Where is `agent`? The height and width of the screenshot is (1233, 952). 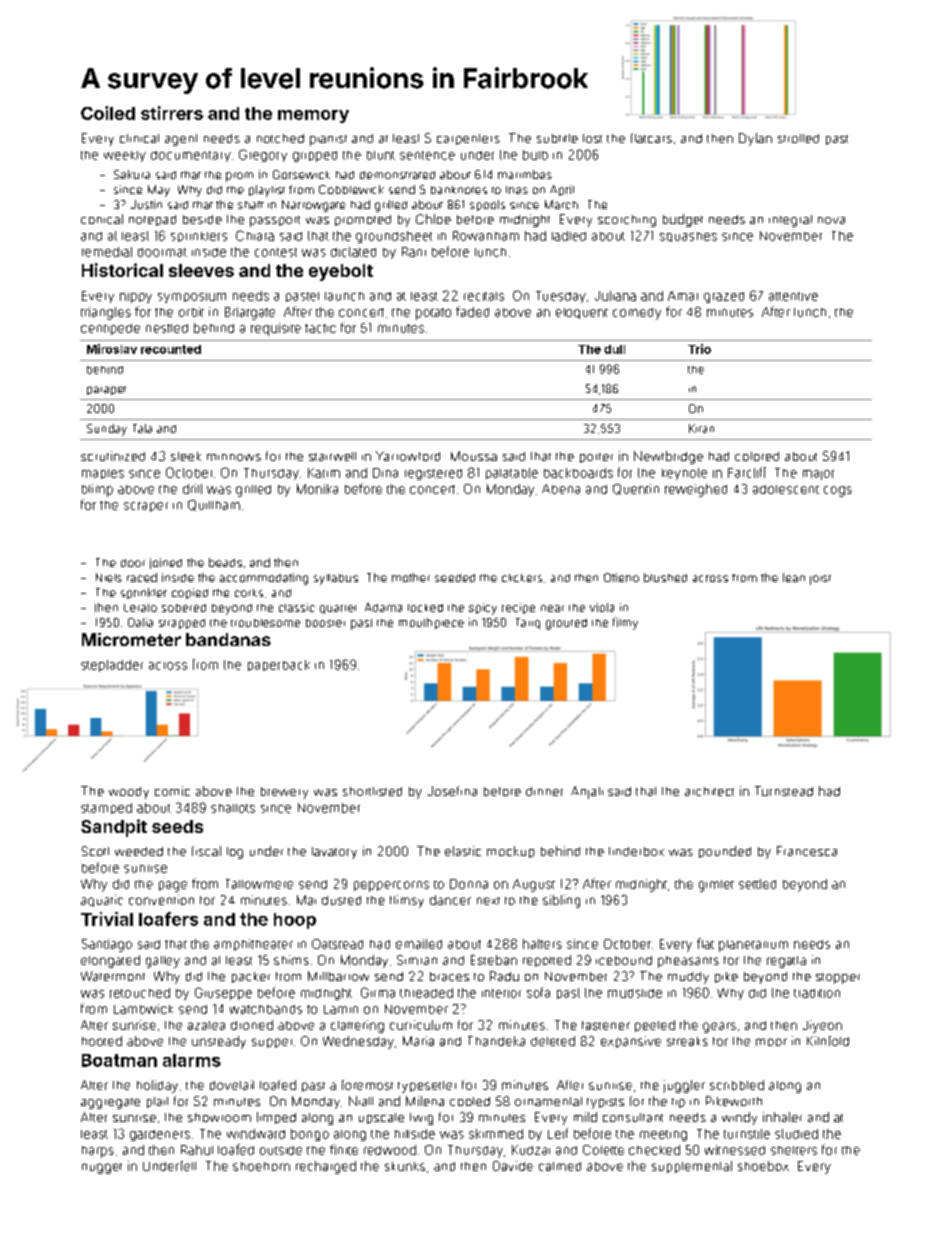 agent is located at coordinates (181, 140).
